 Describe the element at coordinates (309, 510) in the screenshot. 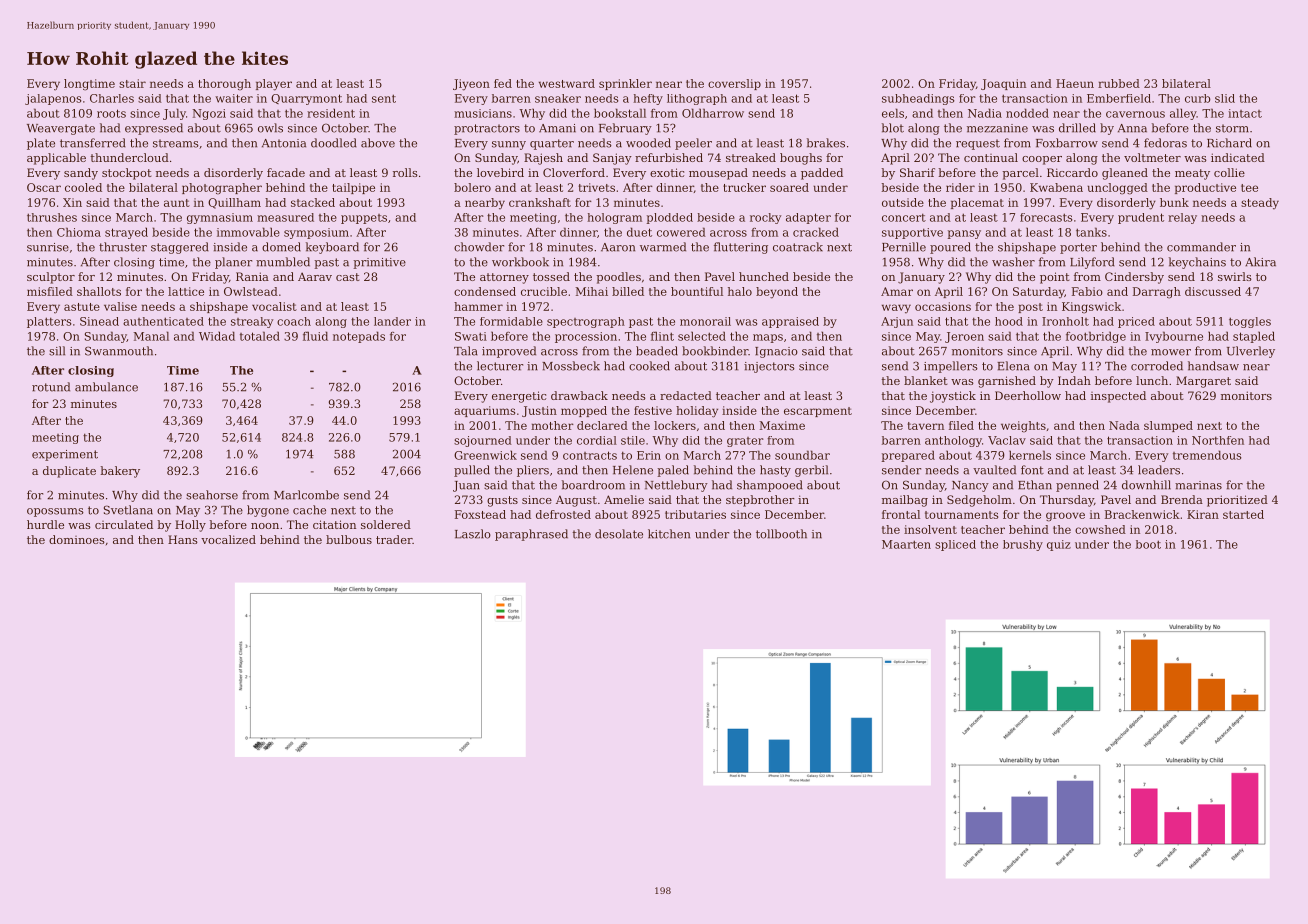

I see `cache` at that location.
